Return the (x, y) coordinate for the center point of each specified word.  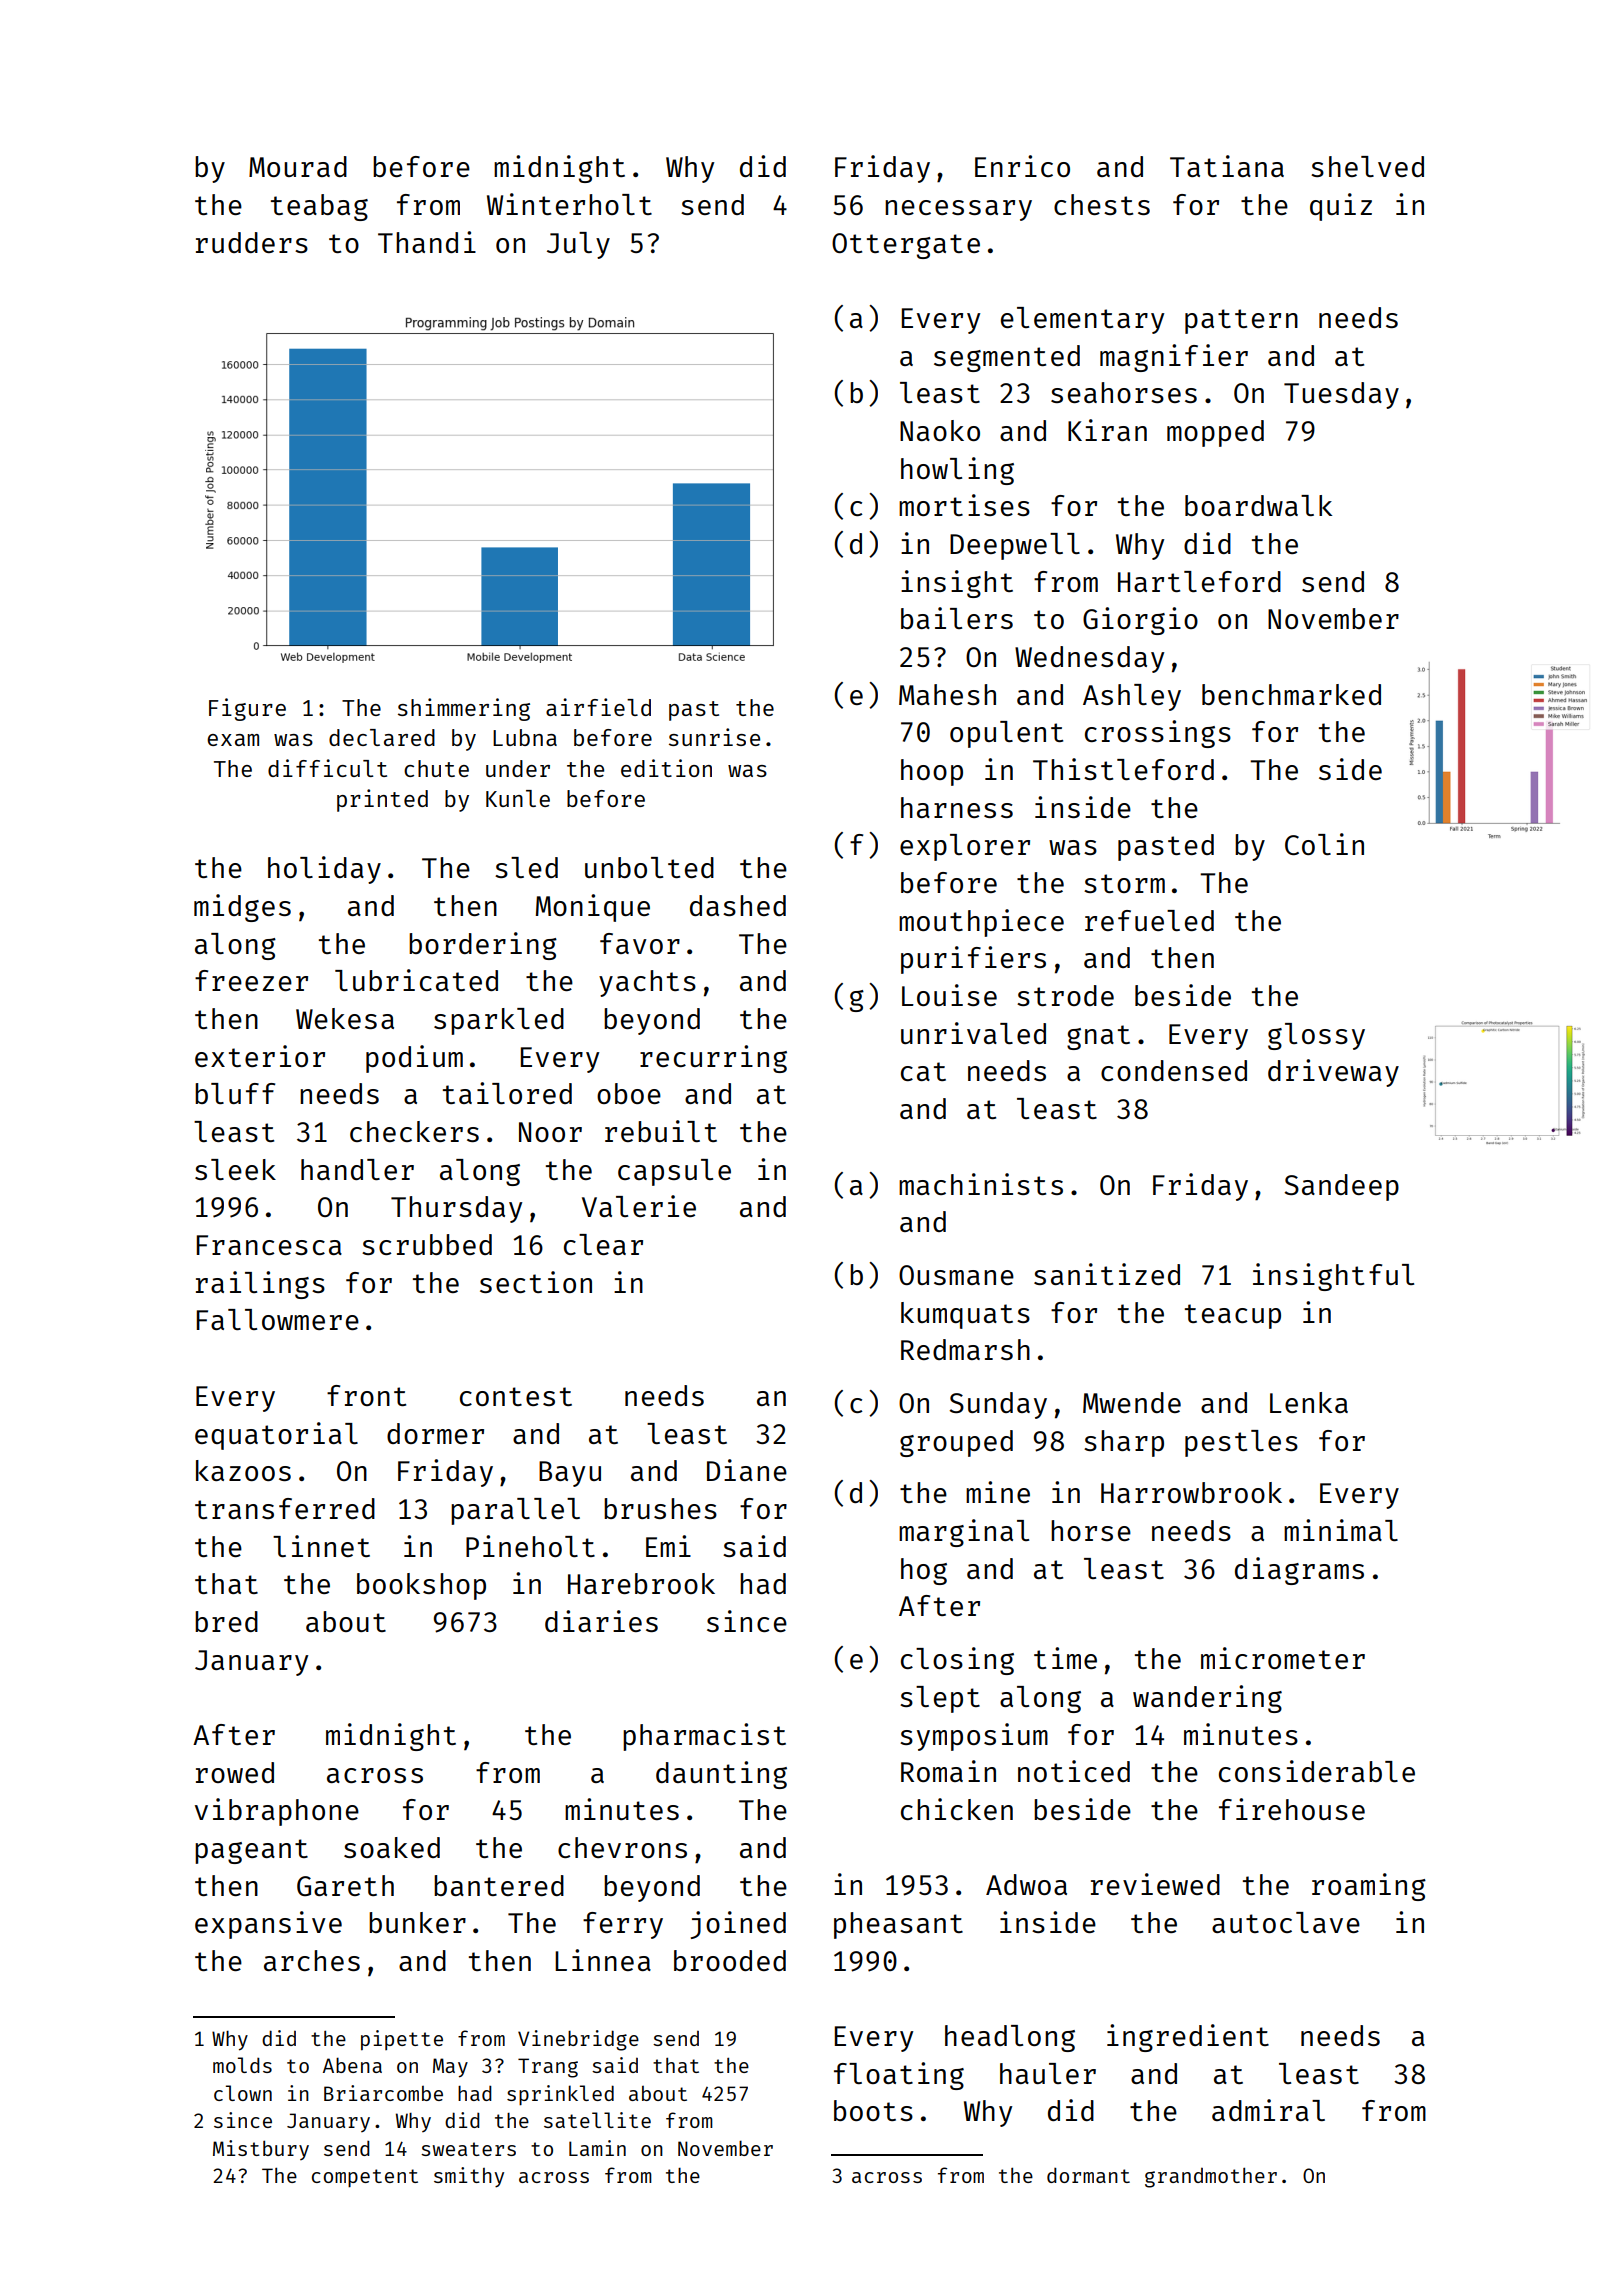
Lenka (1309, 1402)
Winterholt (569, 204)
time (1065, 1658)
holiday (324, 870)
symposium (974, 1737)
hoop (932, 772)
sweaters (468, 2149)
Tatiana (1227, 166)
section (536, 1282)
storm (1124, 883)
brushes (660, 1508)
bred (226, 1621)
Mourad (298, 166)
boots (873, 2110)
